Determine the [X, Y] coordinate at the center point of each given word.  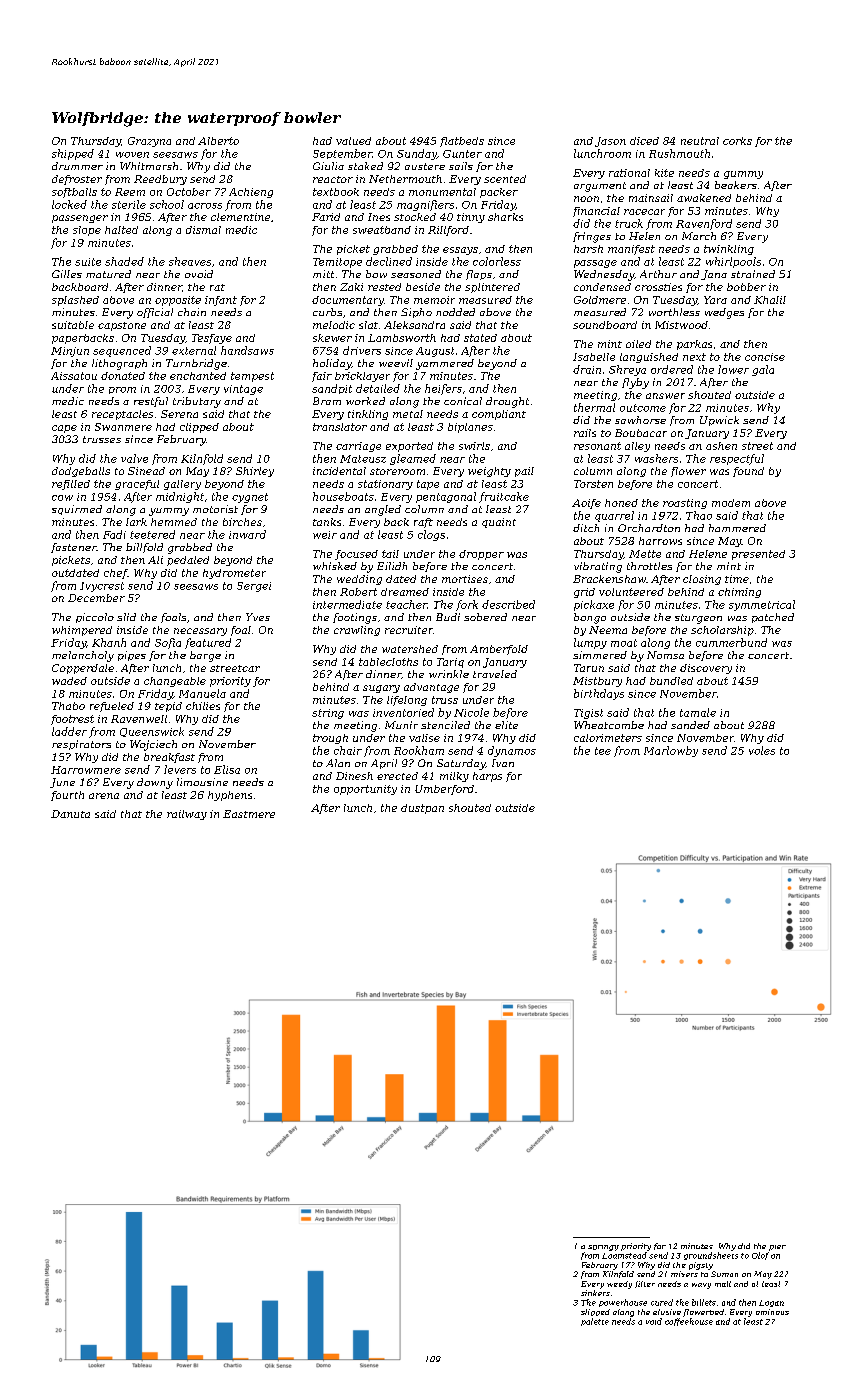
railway [187, 815]
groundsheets [711, 1256]
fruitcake [504, 497]
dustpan [422, 809]
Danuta [70, 814]
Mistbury [597, 682]
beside [423, 287]
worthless [674, 312]
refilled [71, 485]
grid [584, 593]
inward [247, 534]
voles [762, 750]
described [508, 604]
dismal [203, 230]
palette [595, 1322]
